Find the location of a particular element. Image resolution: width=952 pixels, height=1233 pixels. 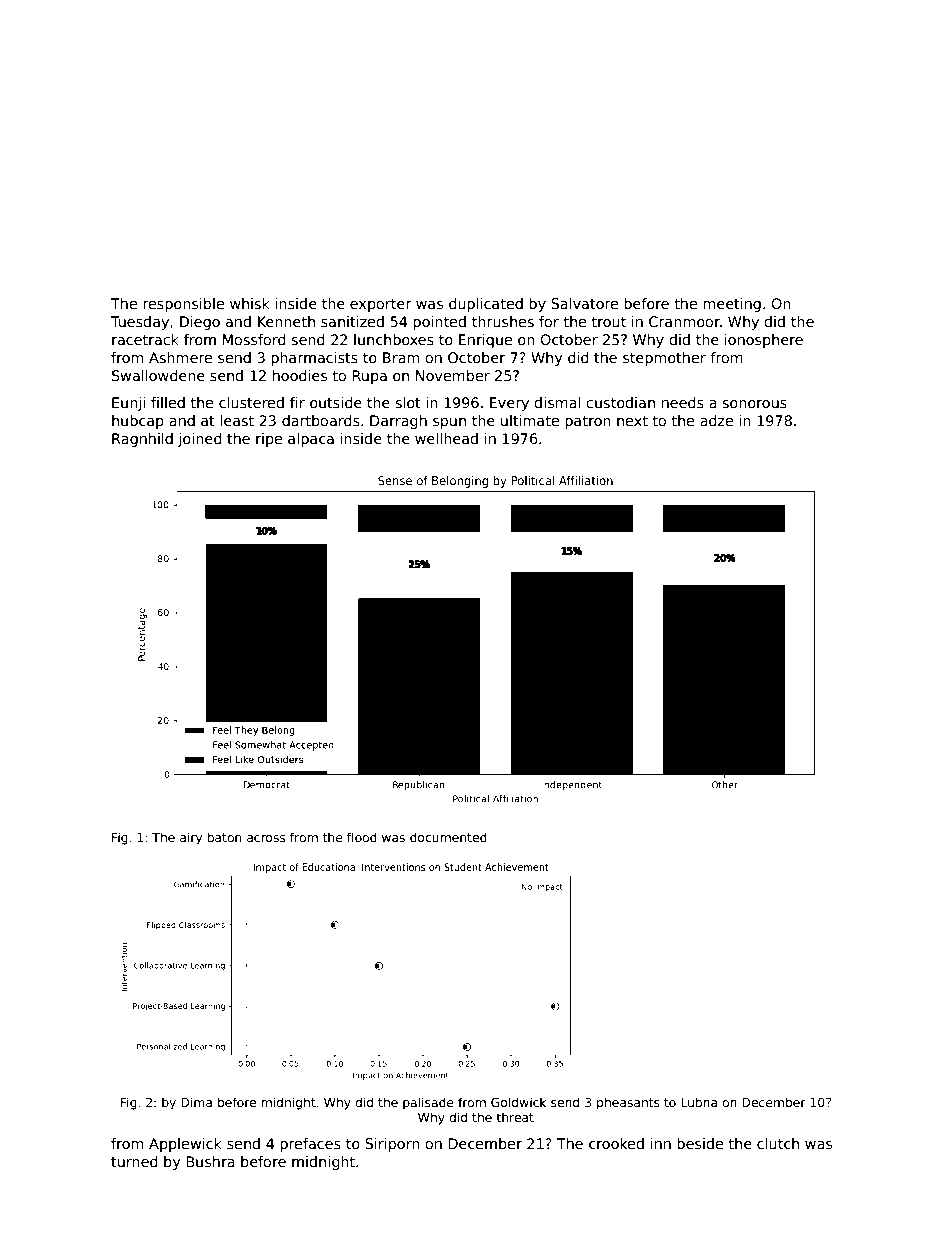

meeting is located at coordinates (732, 305).
